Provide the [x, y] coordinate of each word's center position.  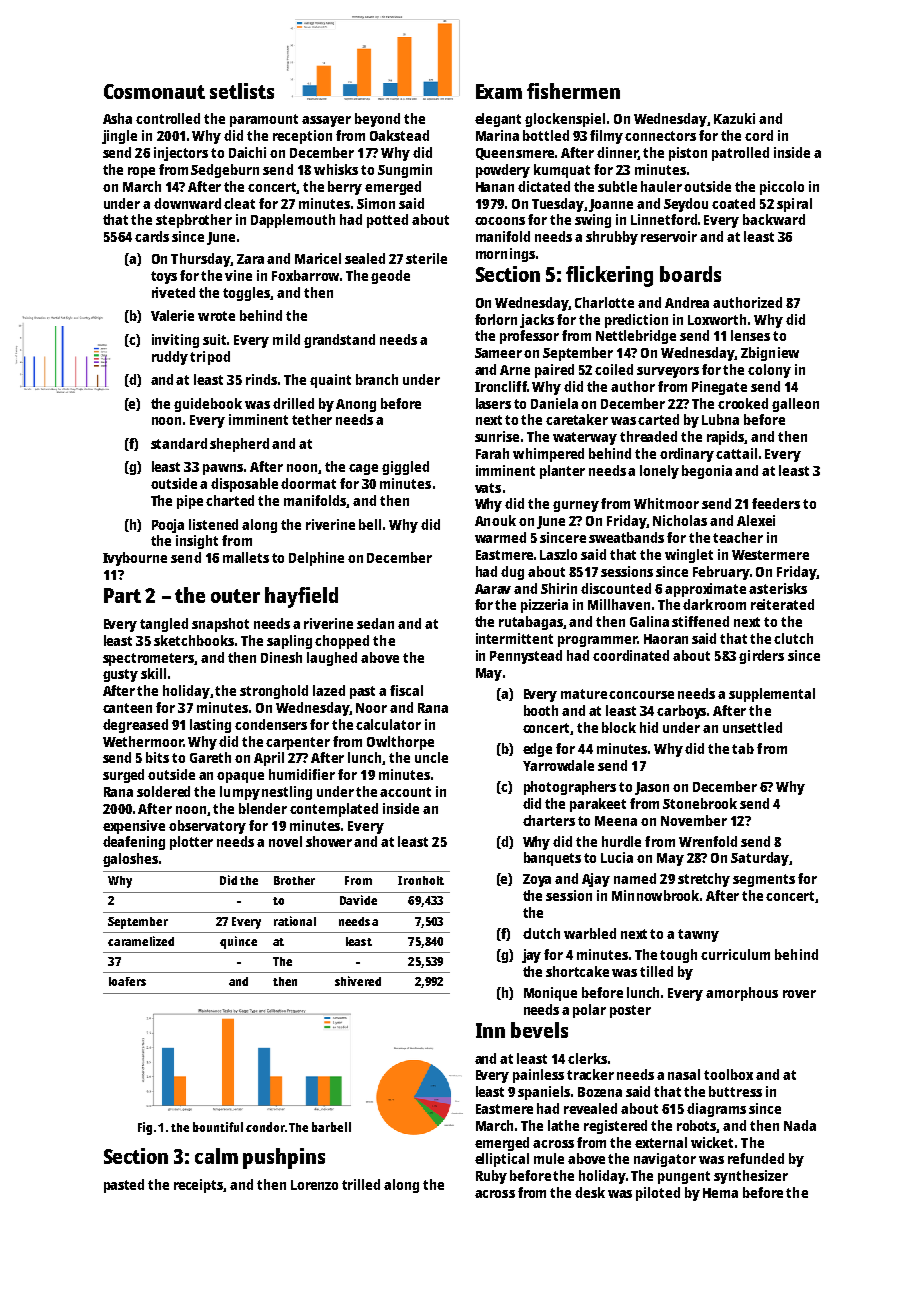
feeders [776, 503]
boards [690, 274]
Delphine [316, 559]
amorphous [742, 994]
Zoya [537, 880]
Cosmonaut [154, 91]
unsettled [752, 727]
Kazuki [734, 118]
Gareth [210, 757]
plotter [191, 843]
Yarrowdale [558, 765]
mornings [505, 255]
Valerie [172, 315]
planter [562, 472]
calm [216, 1156]
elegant [498, 120]
